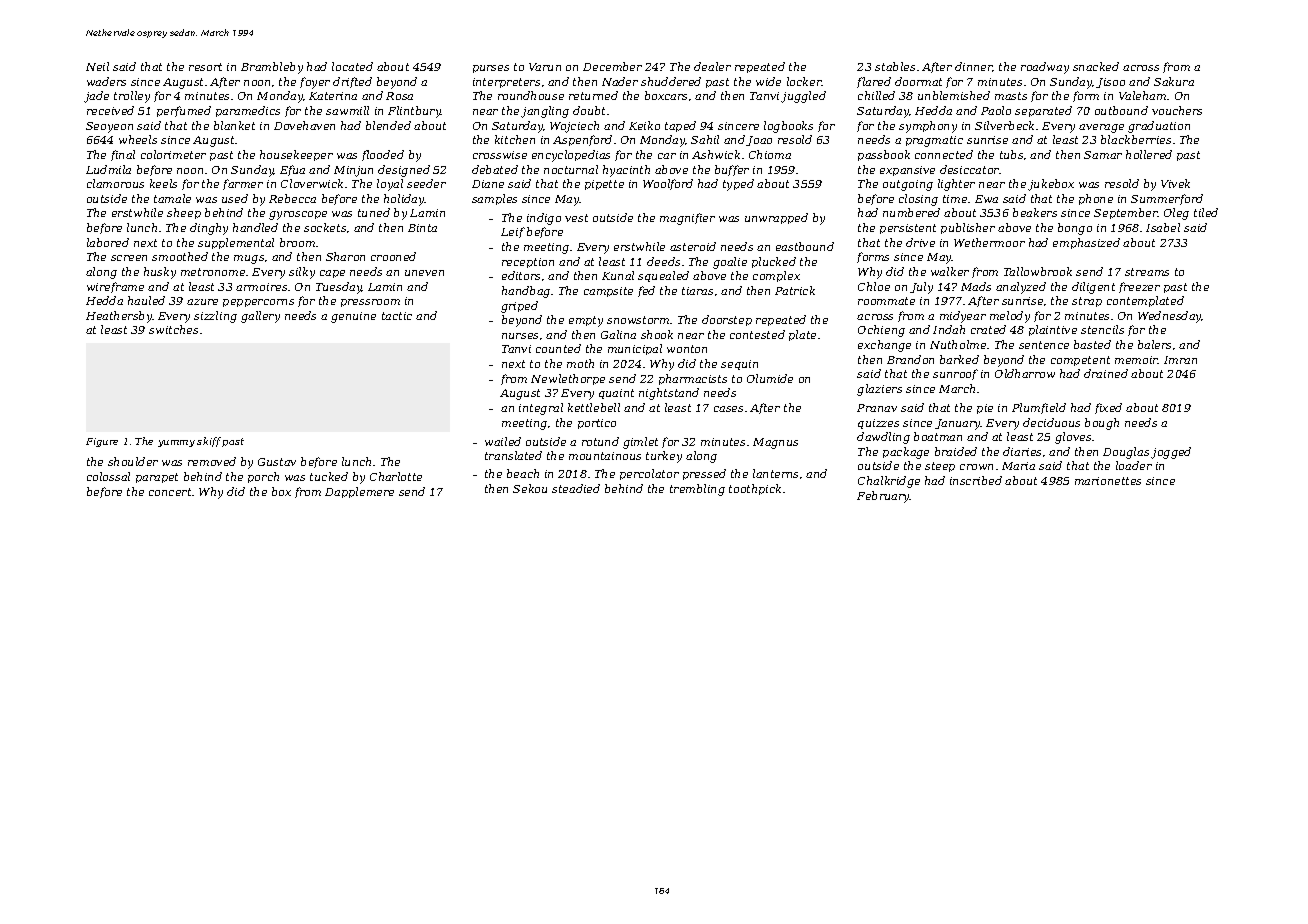 Image resolution: width=1308 pixels, height=924 pixels. I want to click on sockets, so click(325, 227).
